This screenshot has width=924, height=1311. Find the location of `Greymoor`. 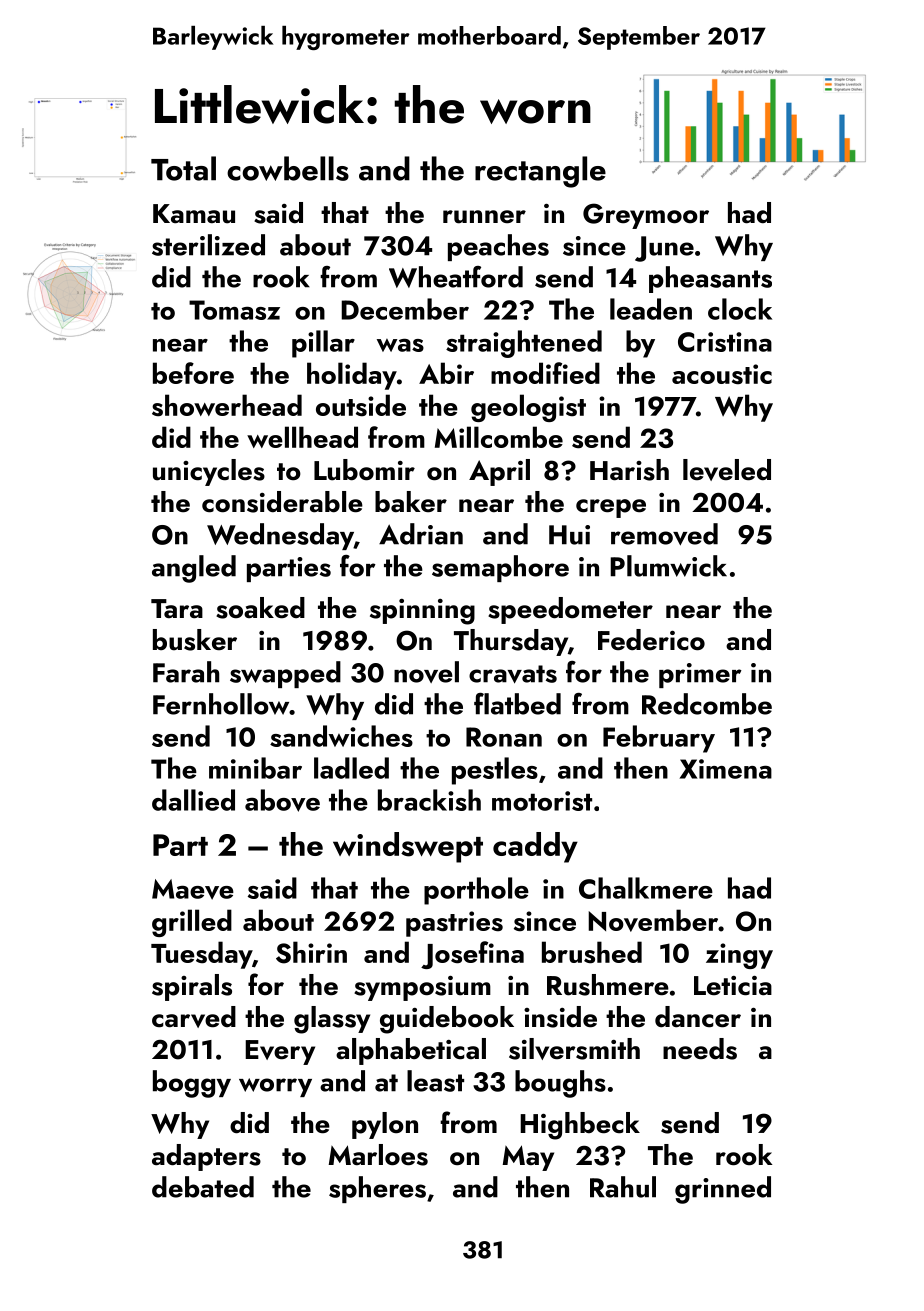

Greymoor is located at coordinates (646, 216).
